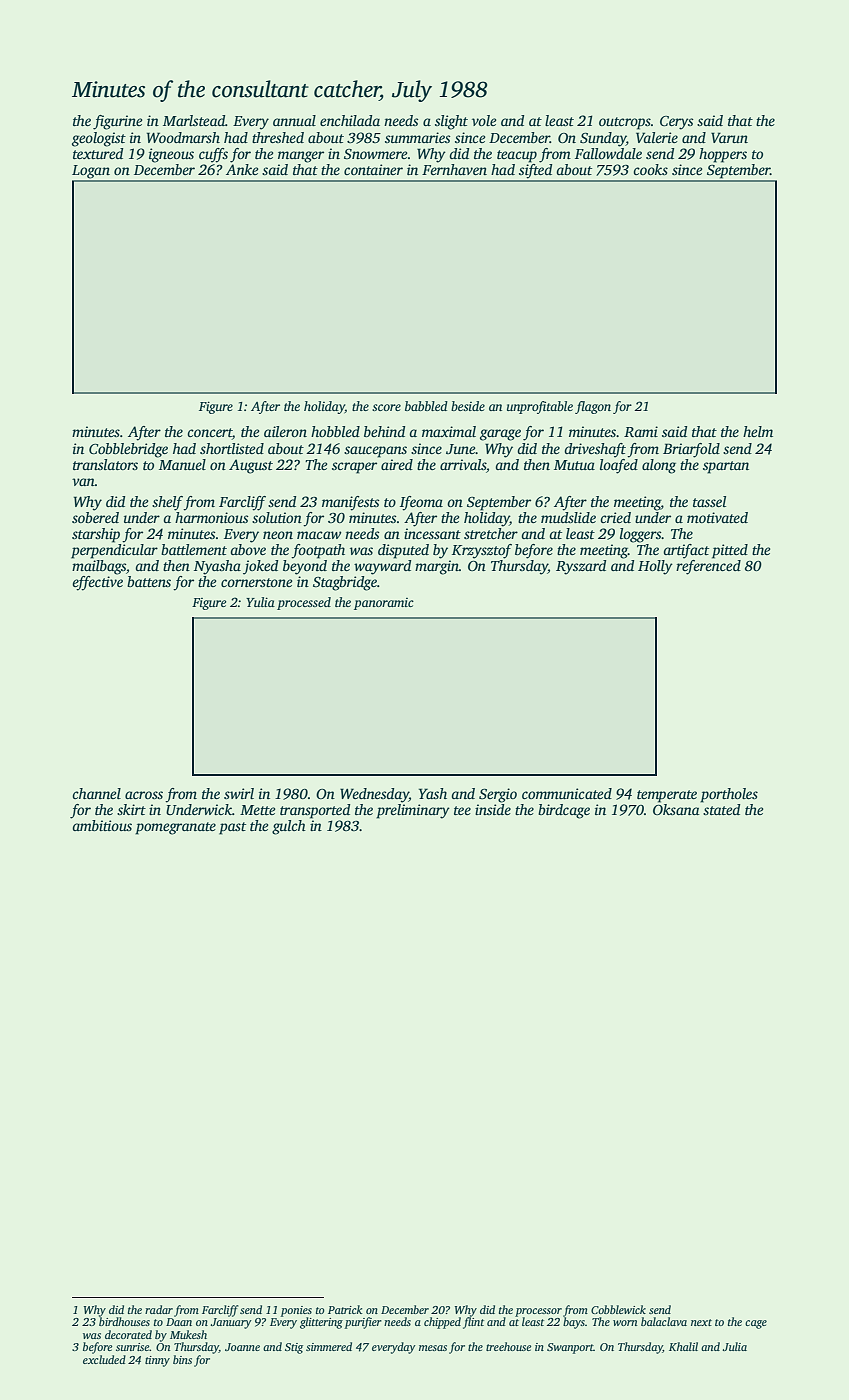 This image has height=1400, width=849. I want to click on across, so click(144, 795).
